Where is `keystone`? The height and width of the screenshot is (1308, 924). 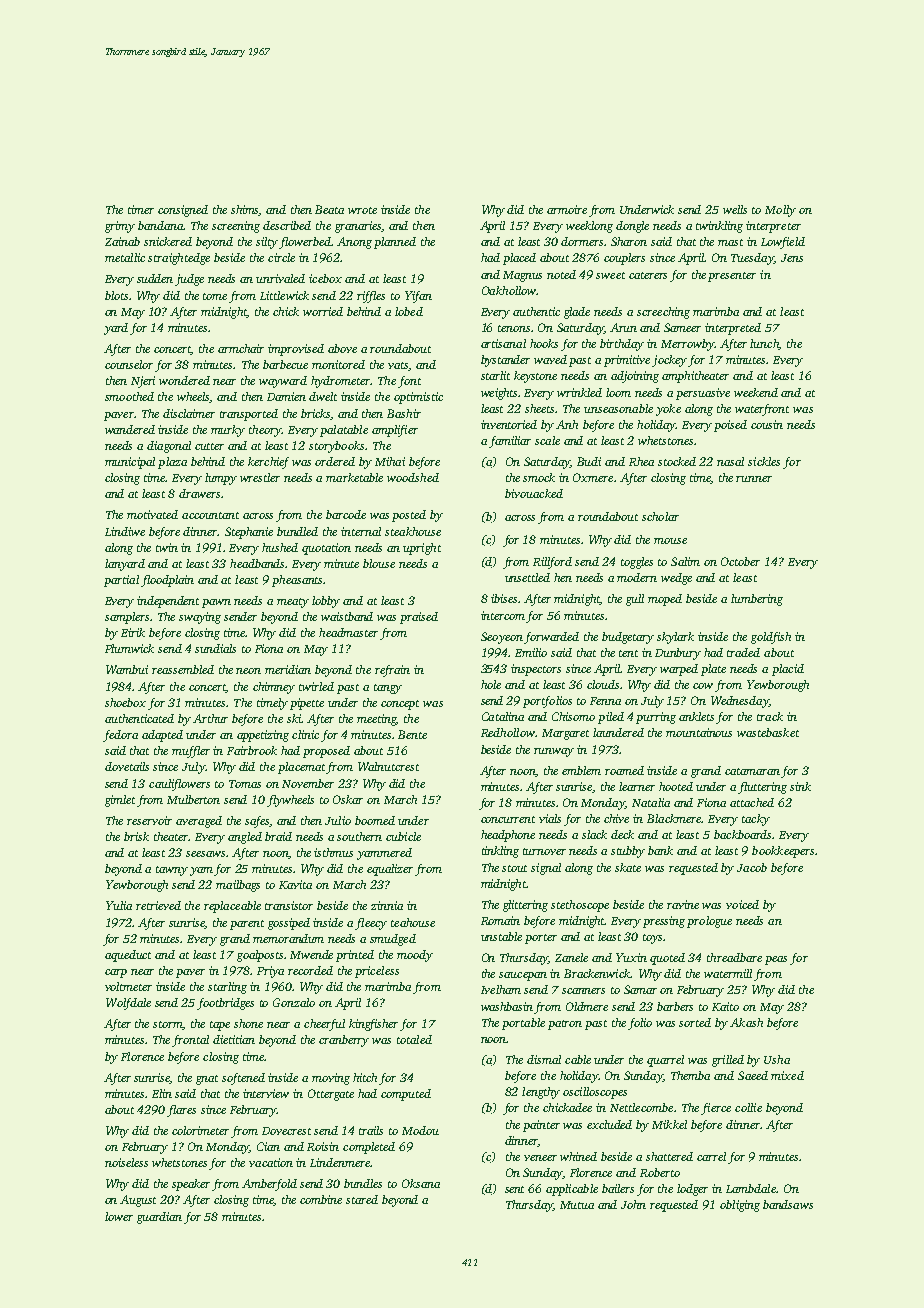
keystone is located at coordinates (535, 377).
